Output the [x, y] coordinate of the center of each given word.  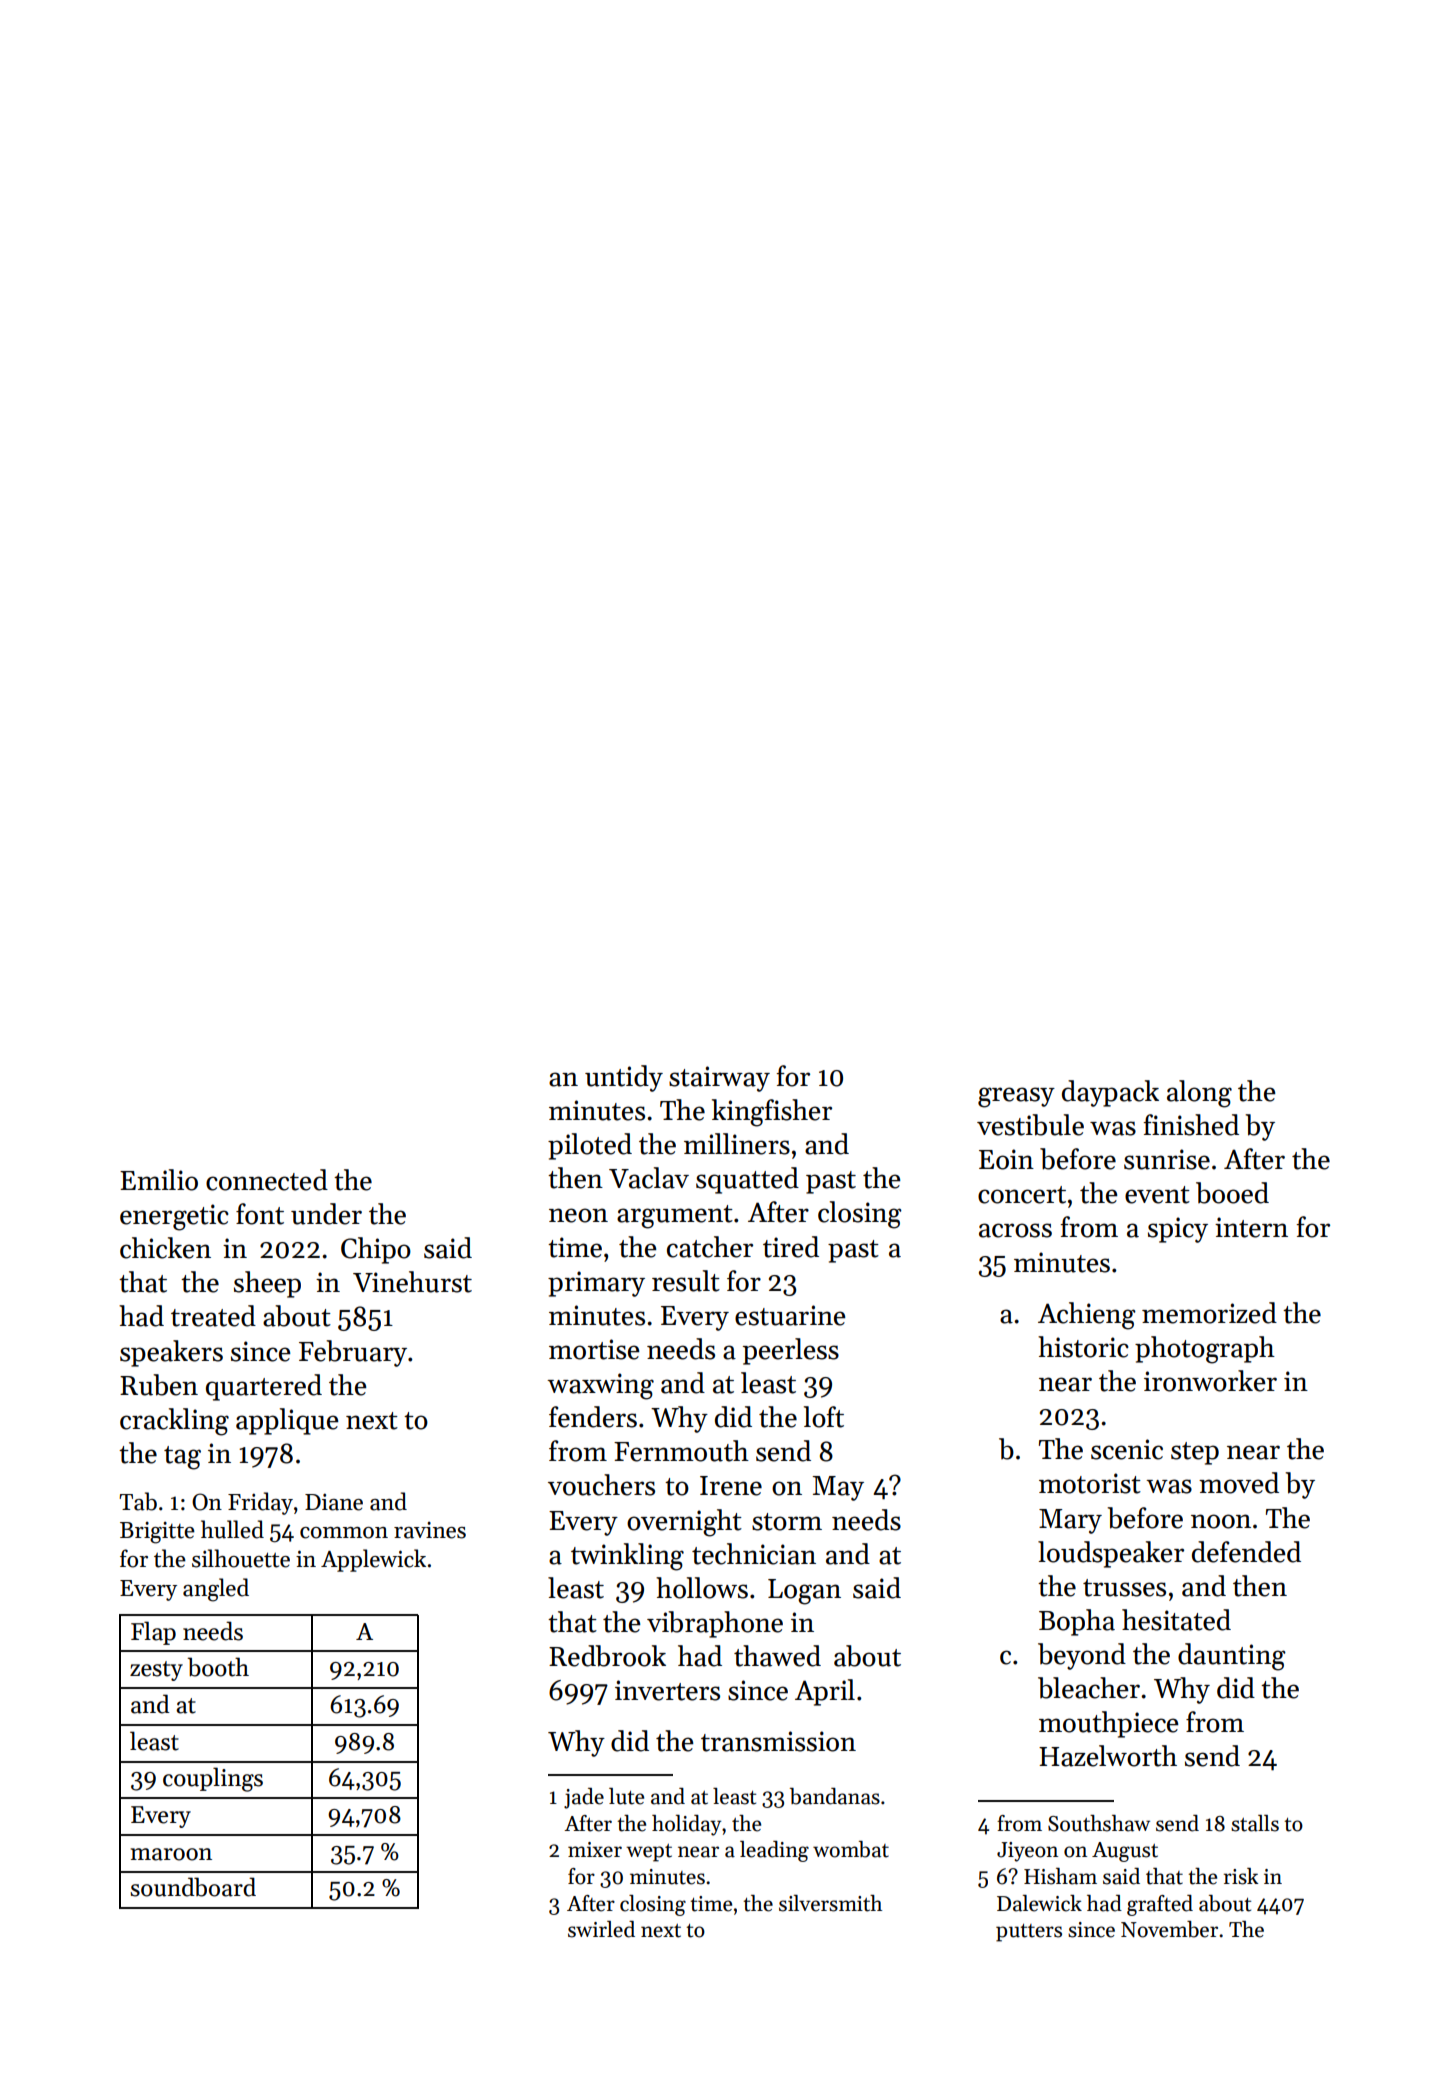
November [1169, 1929]
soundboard [193, 1887]
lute [626, 1796]
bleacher [1089, 1688]
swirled [601, 1929]
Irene [731, 1486]
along [1199, 1094]
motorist [1090, 1483]
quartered [264, 1387]
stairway [719, 1079]
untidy [624, 1078]
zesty [156, 1671]
